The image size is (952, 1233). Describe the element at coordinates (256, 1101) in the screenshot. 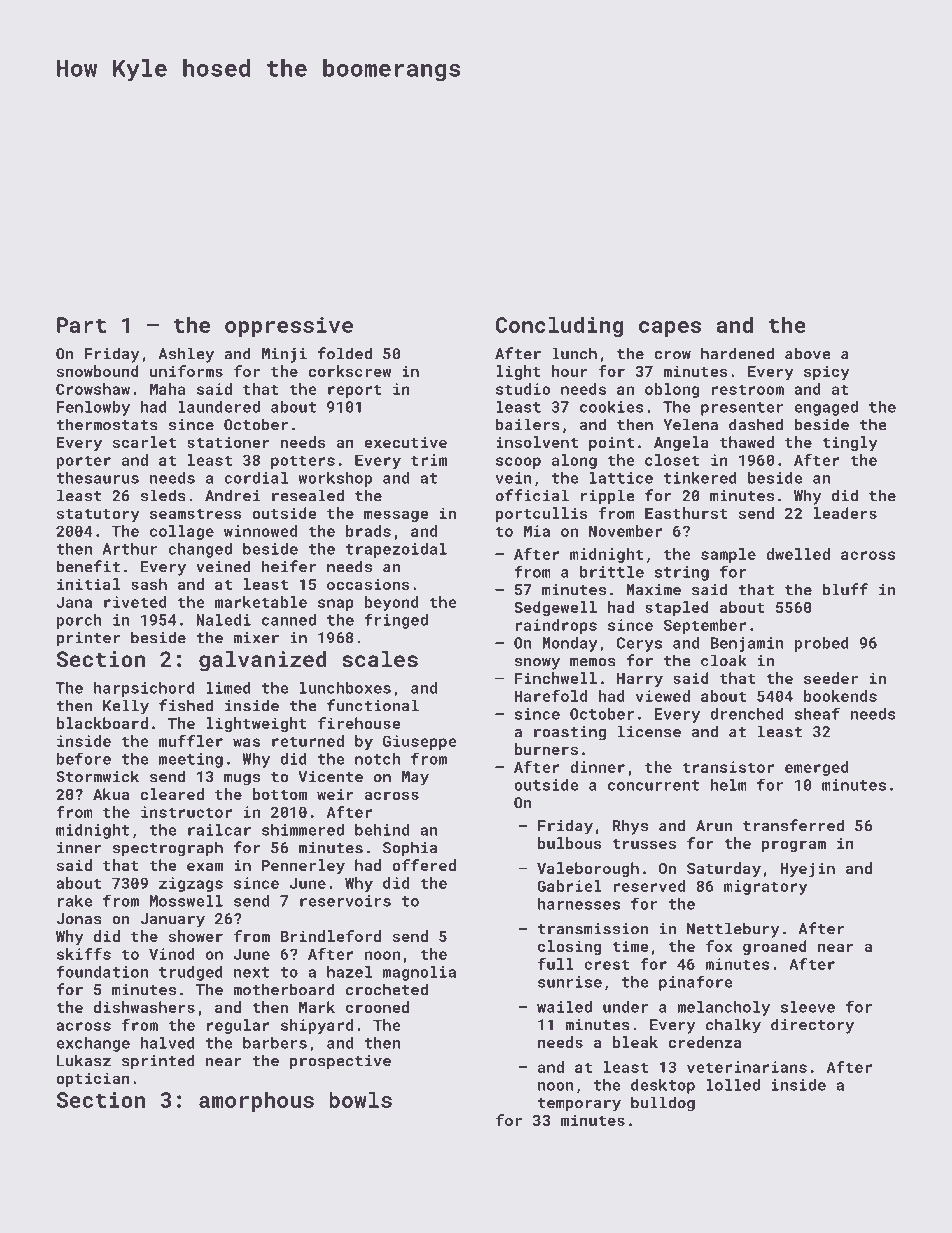

I see `amorphous` at that location.
